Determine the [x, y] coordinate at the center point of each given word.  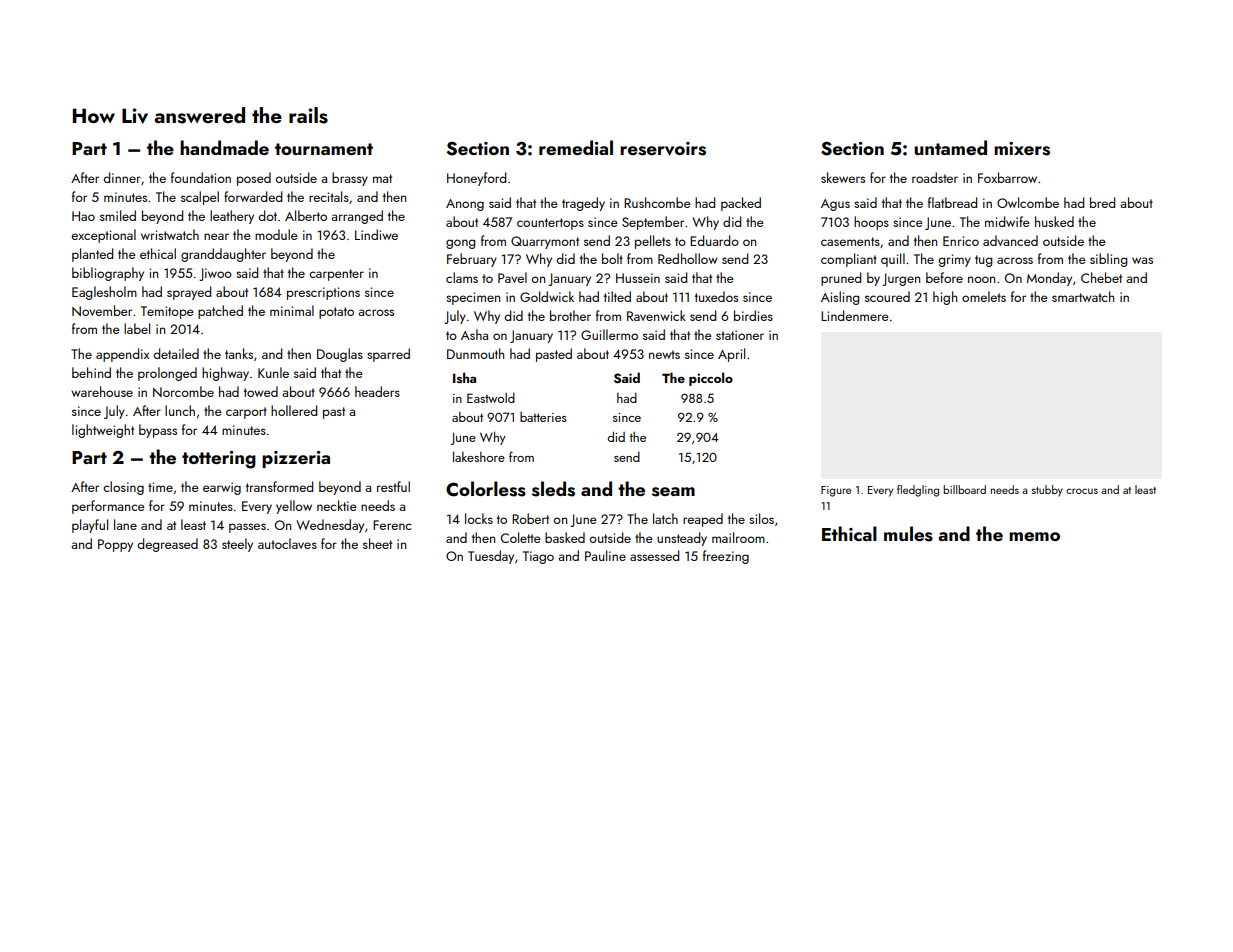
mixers [1022, 149]
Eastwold [491, 398]
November [102, 311]
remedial [576, 147]
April [731, 355]
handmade [224, 147]
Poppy [115, 545]
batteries [543, 417]
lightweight [103, 431]
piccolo [711, 379]
